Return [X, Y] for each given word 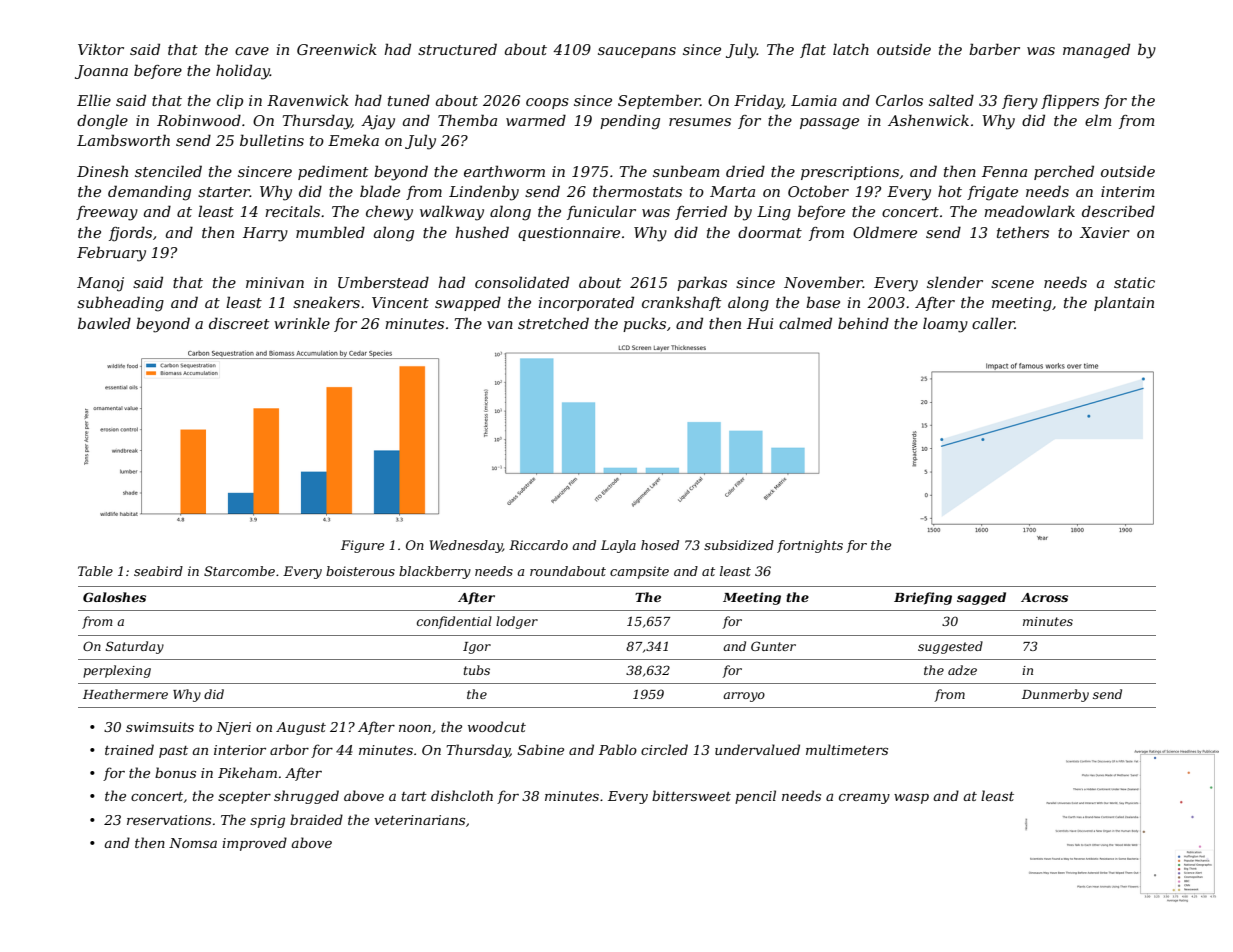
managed [1096, 51]
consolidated [522, 282]
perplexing [117, 671]
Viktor [101, 49]
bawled [104, 323]
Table [95, 571]
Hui [760, 323]
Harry [265, 234]
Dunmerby [1055, 695]
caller [993, 323]
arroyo [744, 697]
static [1134, 282]
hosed [660, 545]
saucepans [637, 52]
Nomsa [193, 843]
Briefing [923, 598]
